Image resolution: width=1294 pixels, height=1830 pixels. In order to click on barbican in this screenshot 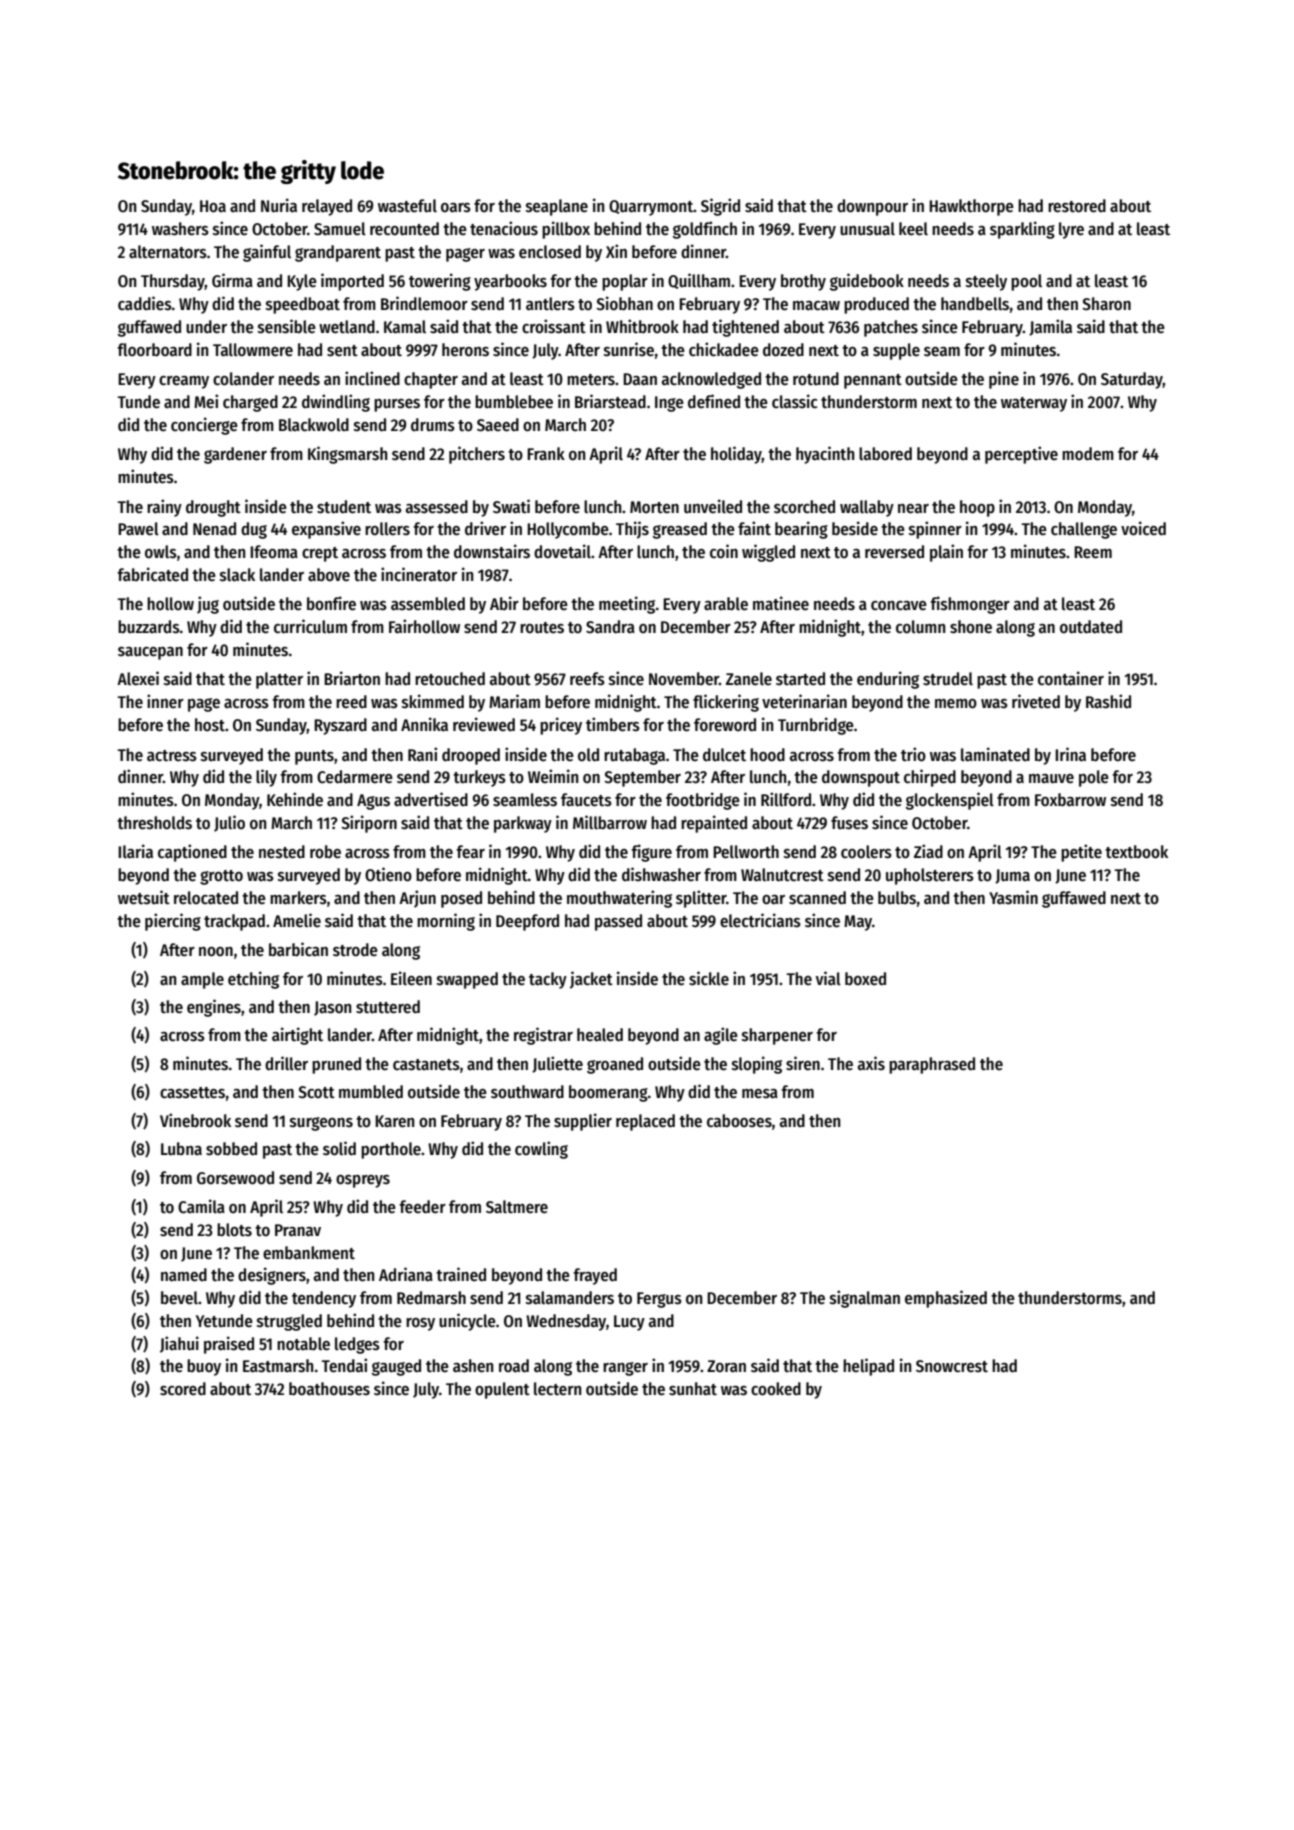, I will do `click(298, 949)`.
